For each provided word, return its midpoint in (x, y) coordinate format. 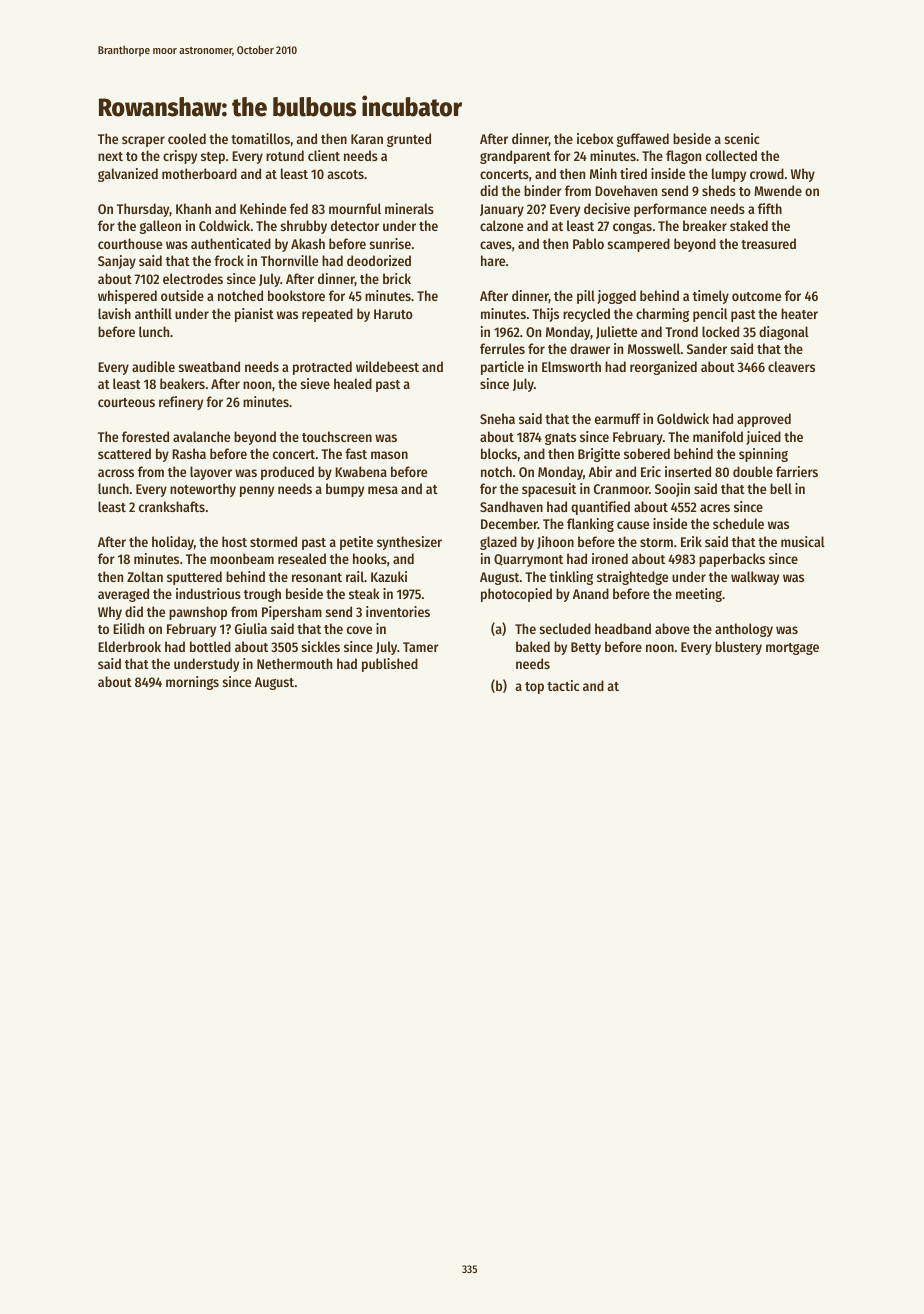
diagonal (784, 333)
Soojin (672, 490)
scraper (143, 141)
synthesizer (409, 543)
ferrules (502, 348)
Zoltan (145, 576)
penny (257, 491)
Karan (367, 139)
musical (803, 541)
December (509, 523)
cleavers (791, 366)
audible (153, 366)
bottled (210, 646)
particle (502, 368)
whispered (127, 297)
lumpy (729, 175)
